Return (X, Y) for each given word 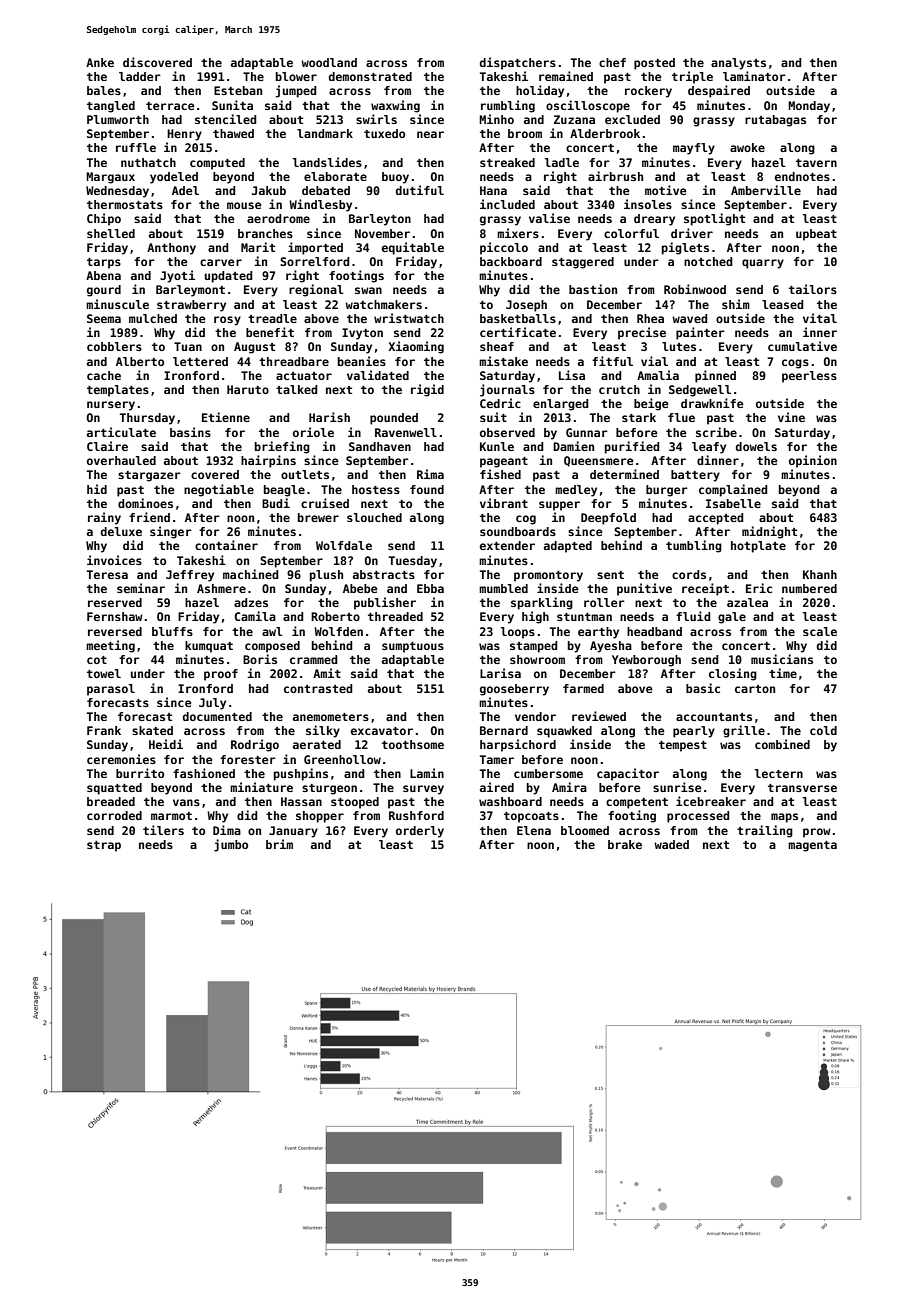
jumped (296, 91)
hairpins (268, 461)
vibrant (504, 503)
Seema (104, 318)
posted (654, 64)
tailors (813, 289)
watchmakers (383, 304)
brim (279, 844)
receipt (705, 589)
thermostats (125, 204)
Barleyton (380, 220)
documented (217, 716)
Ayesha (611, 647)
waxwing (395, 106)
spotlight (714, 219)
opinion (813, 461)
